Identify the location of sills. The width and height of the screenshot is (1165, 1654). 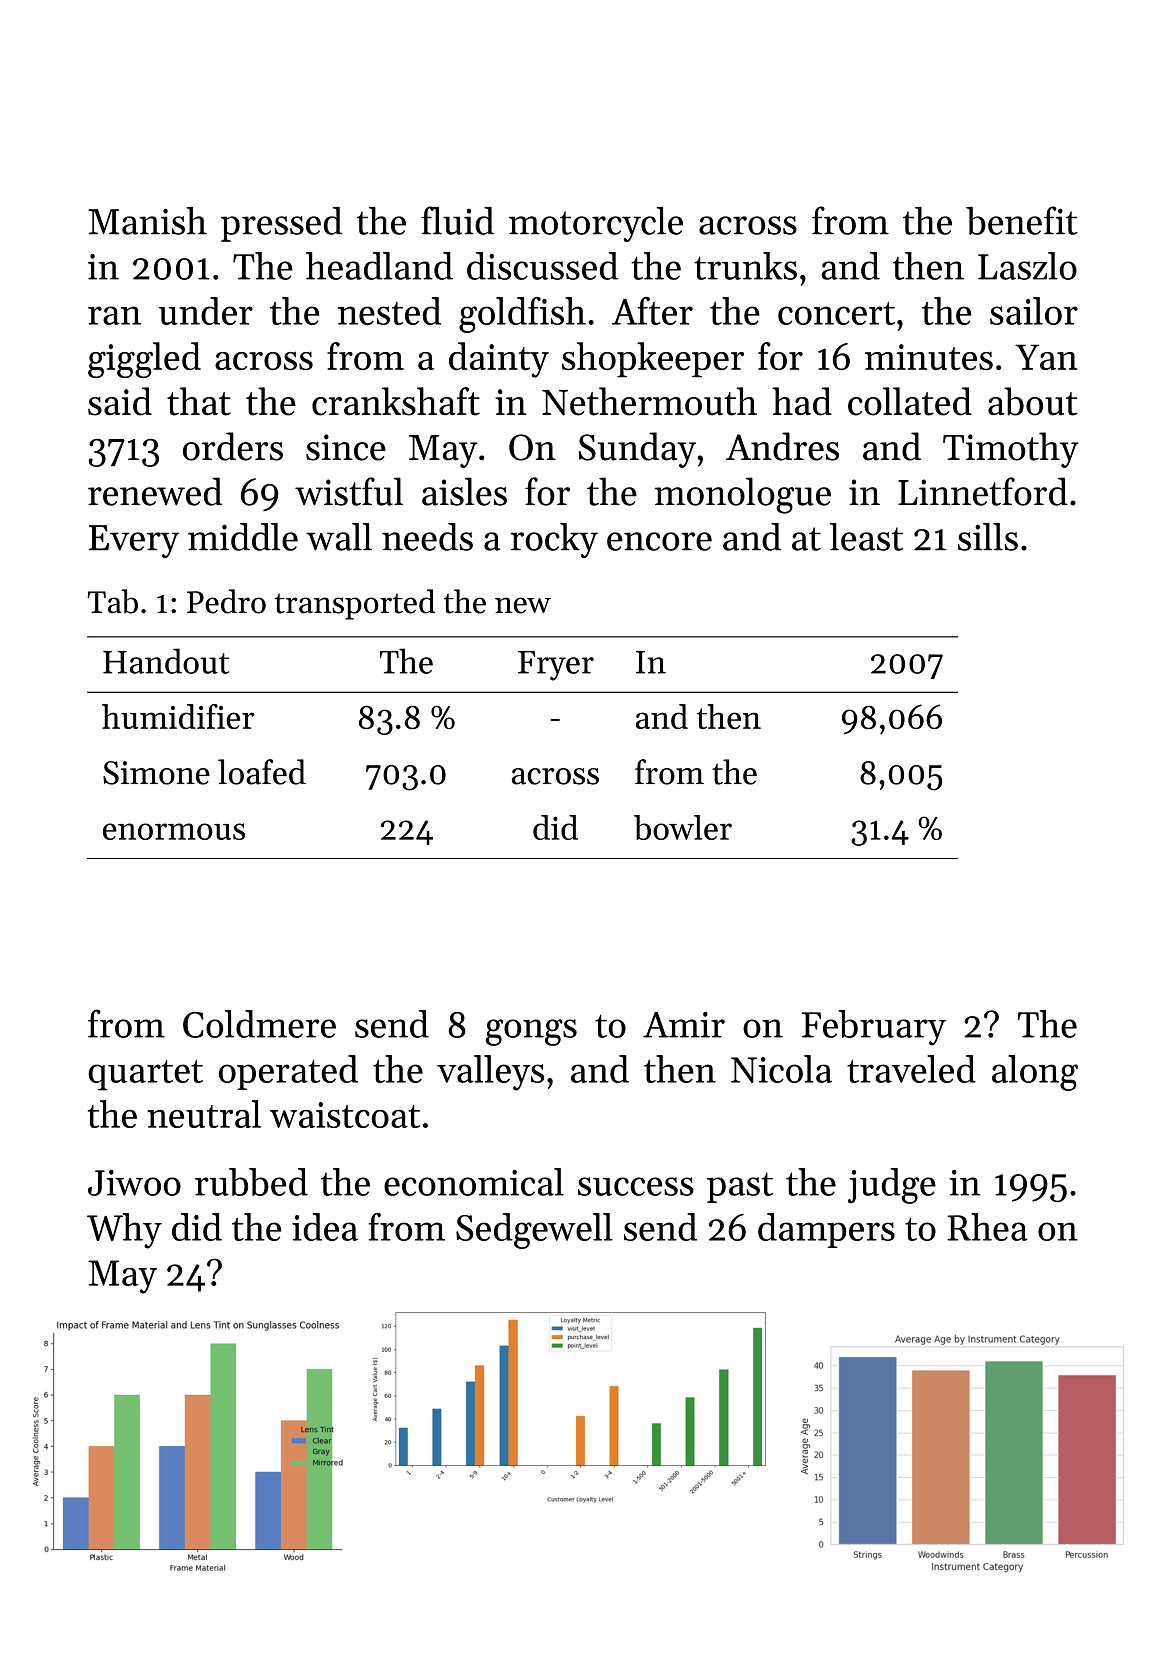
(988, 537).
